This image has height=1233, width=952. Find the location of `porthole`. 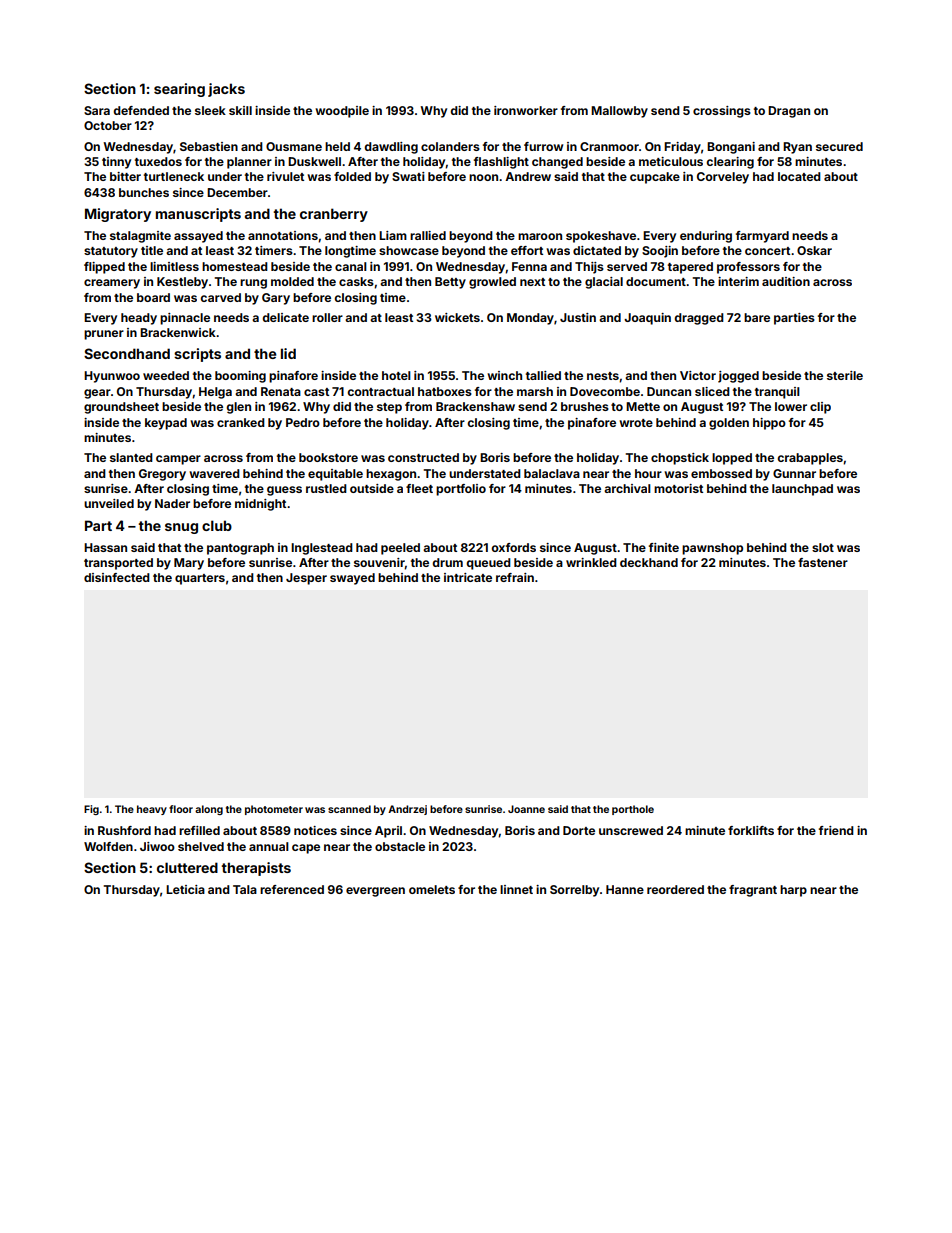

porthole is located at coordinates (633, 810).
